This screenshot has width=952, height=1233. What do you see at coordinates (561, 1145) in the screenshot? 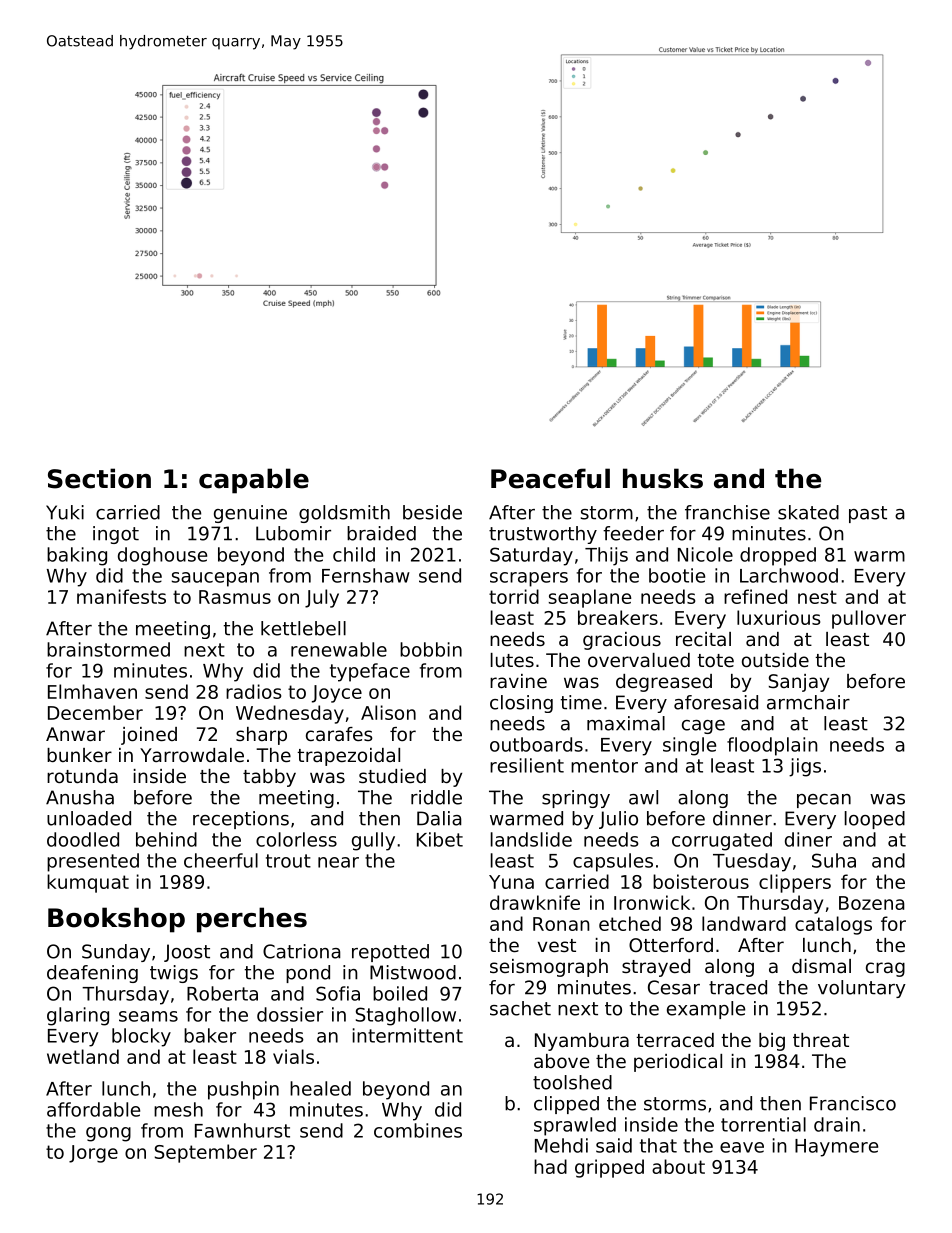
I see `Mehdi` at bounding box center [561, 1145].
